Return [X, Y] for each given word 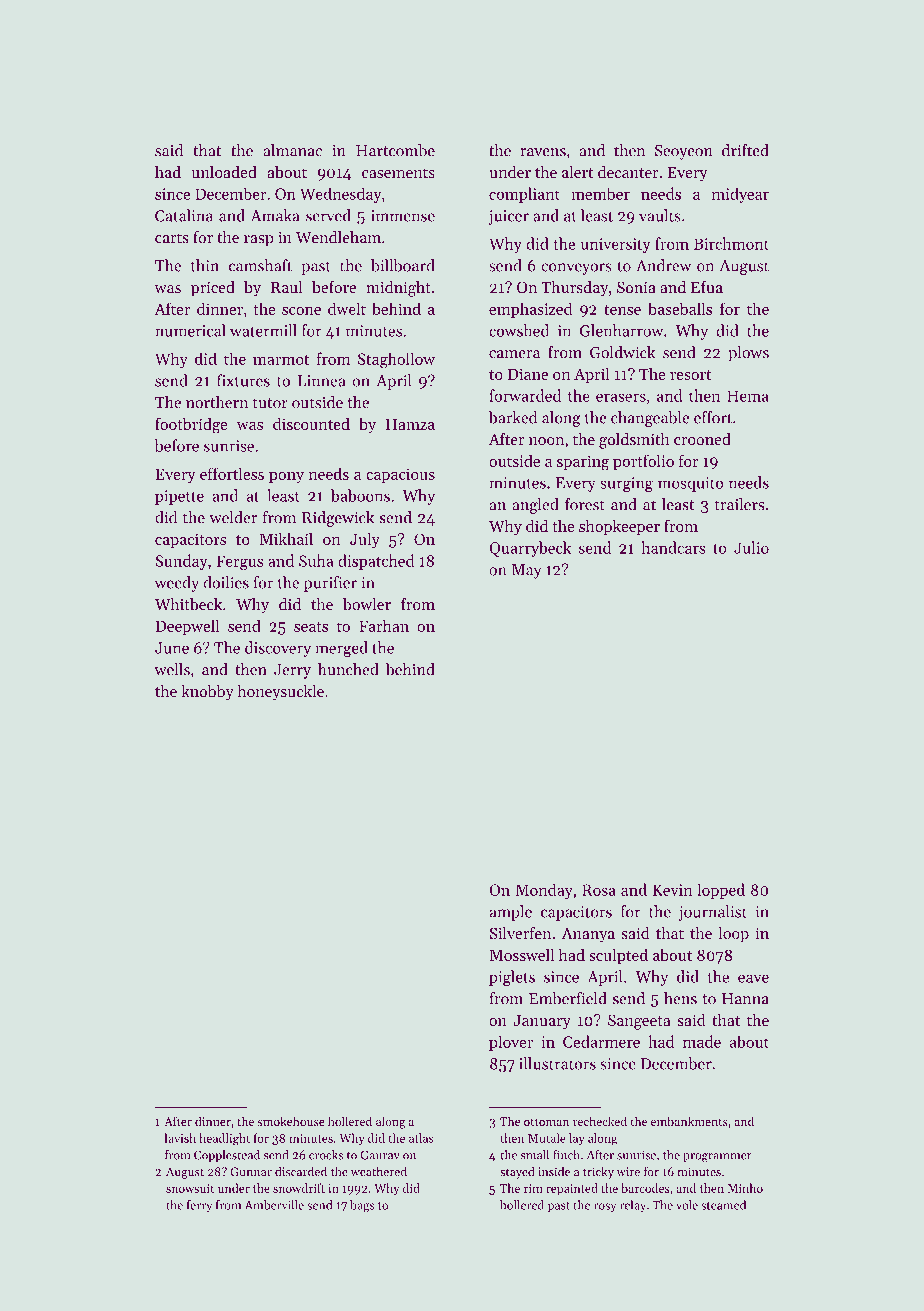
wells [172, 669]
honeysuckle [280, 693]
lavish [180, 1138]
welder [233, 517]
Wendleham [338, 237]
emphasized [530, 310]
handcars [673, 547]
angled [536, 506]
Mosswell [522, 954]
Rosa [599, 890]
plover [511, 1043]
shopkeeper [619, 527]
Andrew [663, 265]
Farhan [384, 625]
